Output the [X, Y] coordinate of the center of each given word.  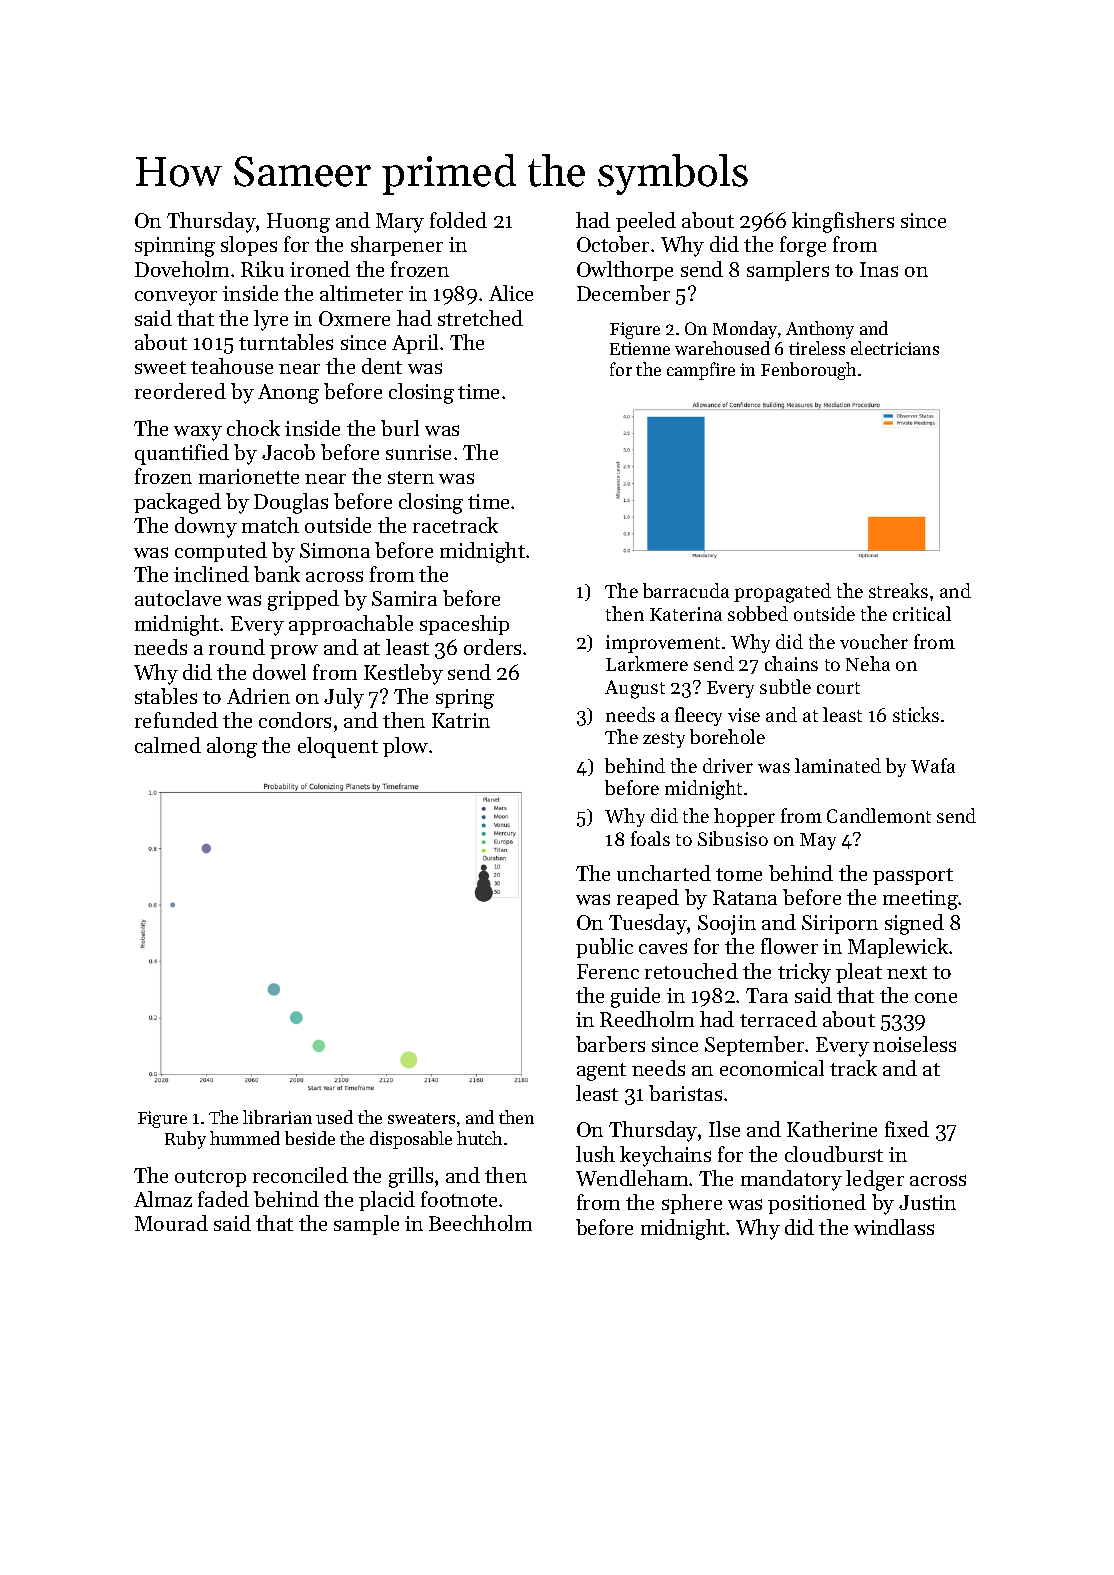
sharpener [397, 246]
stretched [480, 318]
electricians [895, 348]
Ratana [745, 897]
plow [405, 747]
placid [387, 1201]
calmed [168, 745]
